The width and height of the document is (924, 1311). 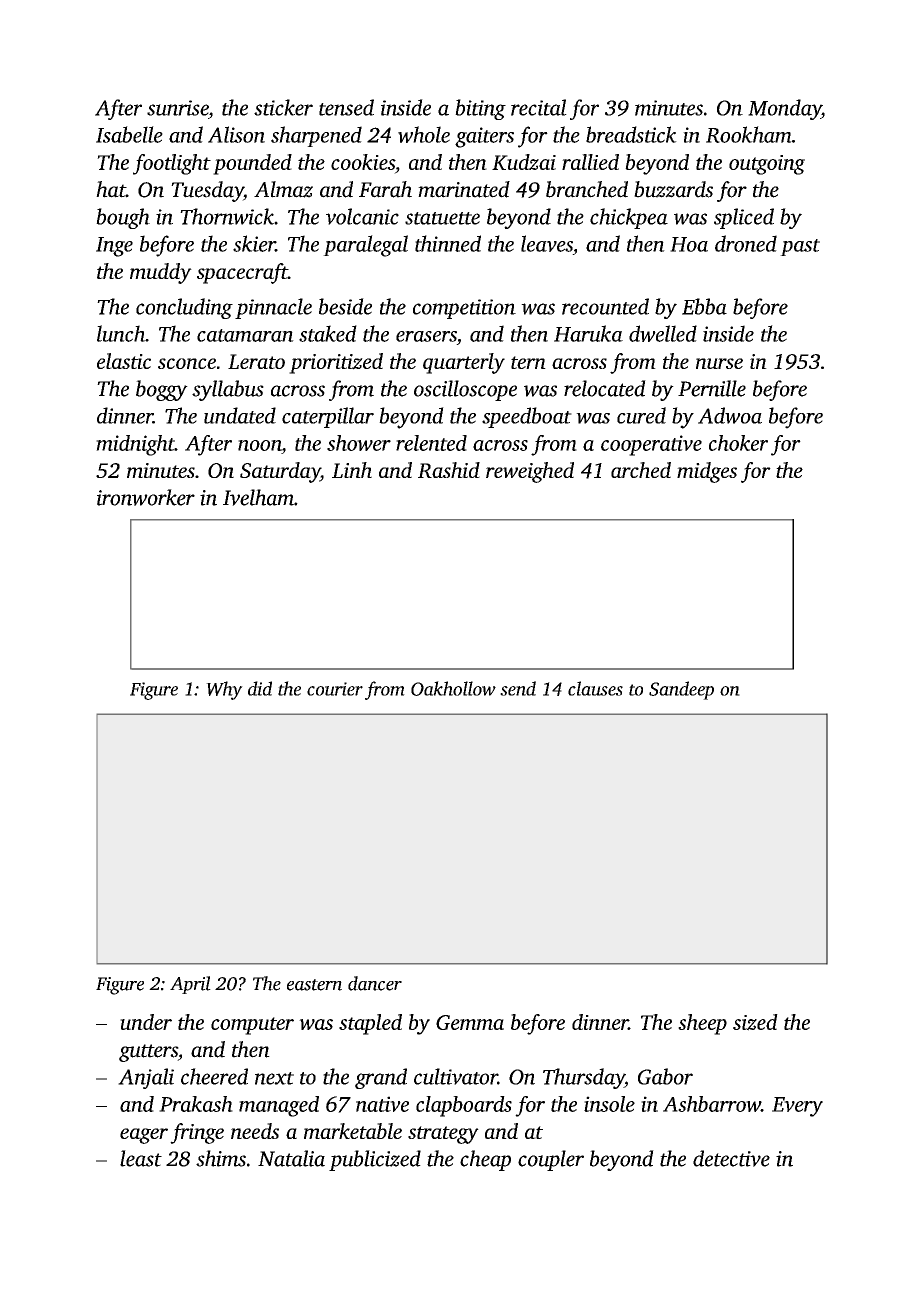 I want to click on Ashbarrow, so click(x=712, y=1104).
